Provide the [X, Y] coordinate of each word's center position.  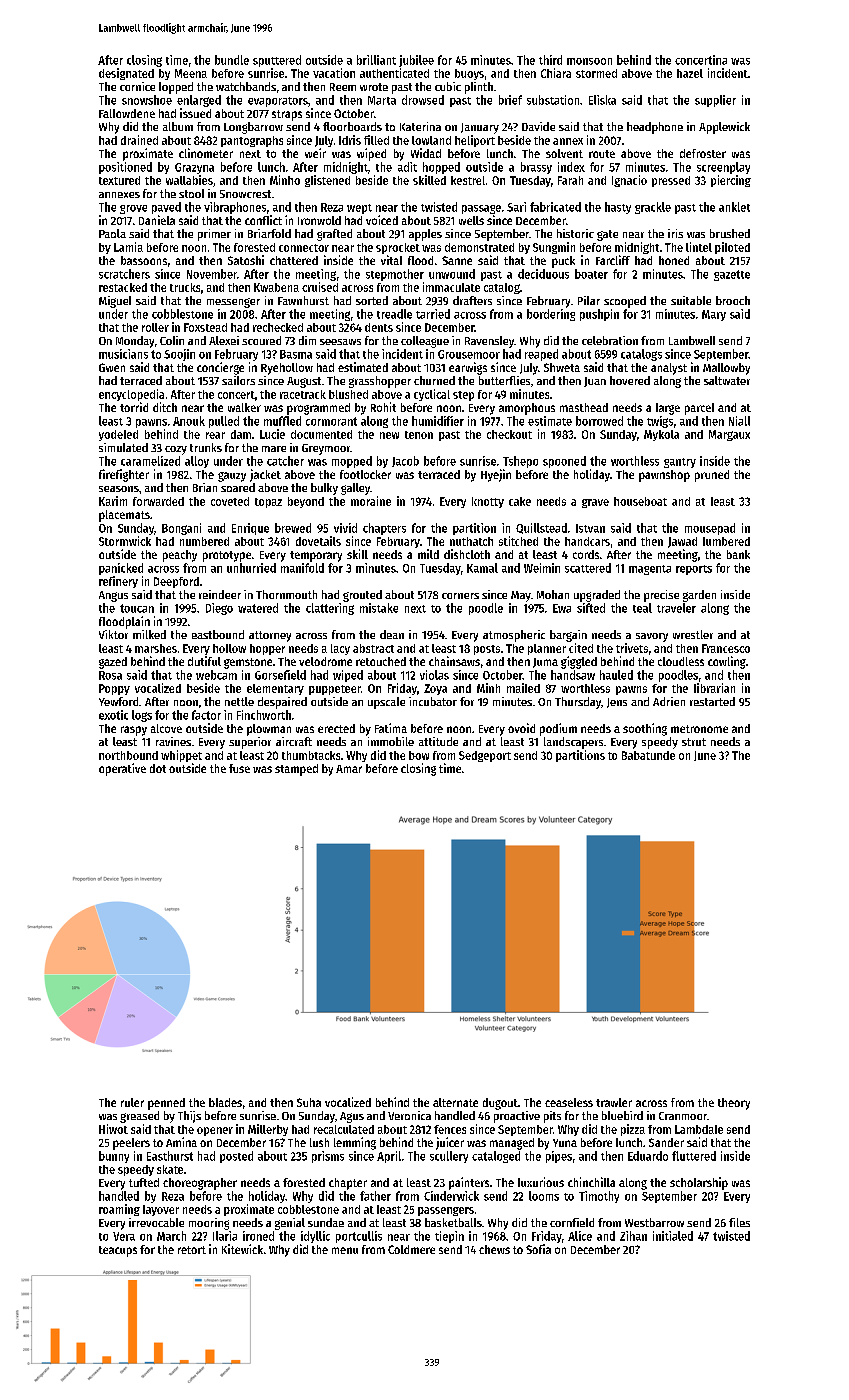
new [389, 435]
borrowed [599, 421]
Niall [739, 421]
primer [214, 235]
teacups [118, 1251]
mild [428, 554]
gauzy [232, 477]
